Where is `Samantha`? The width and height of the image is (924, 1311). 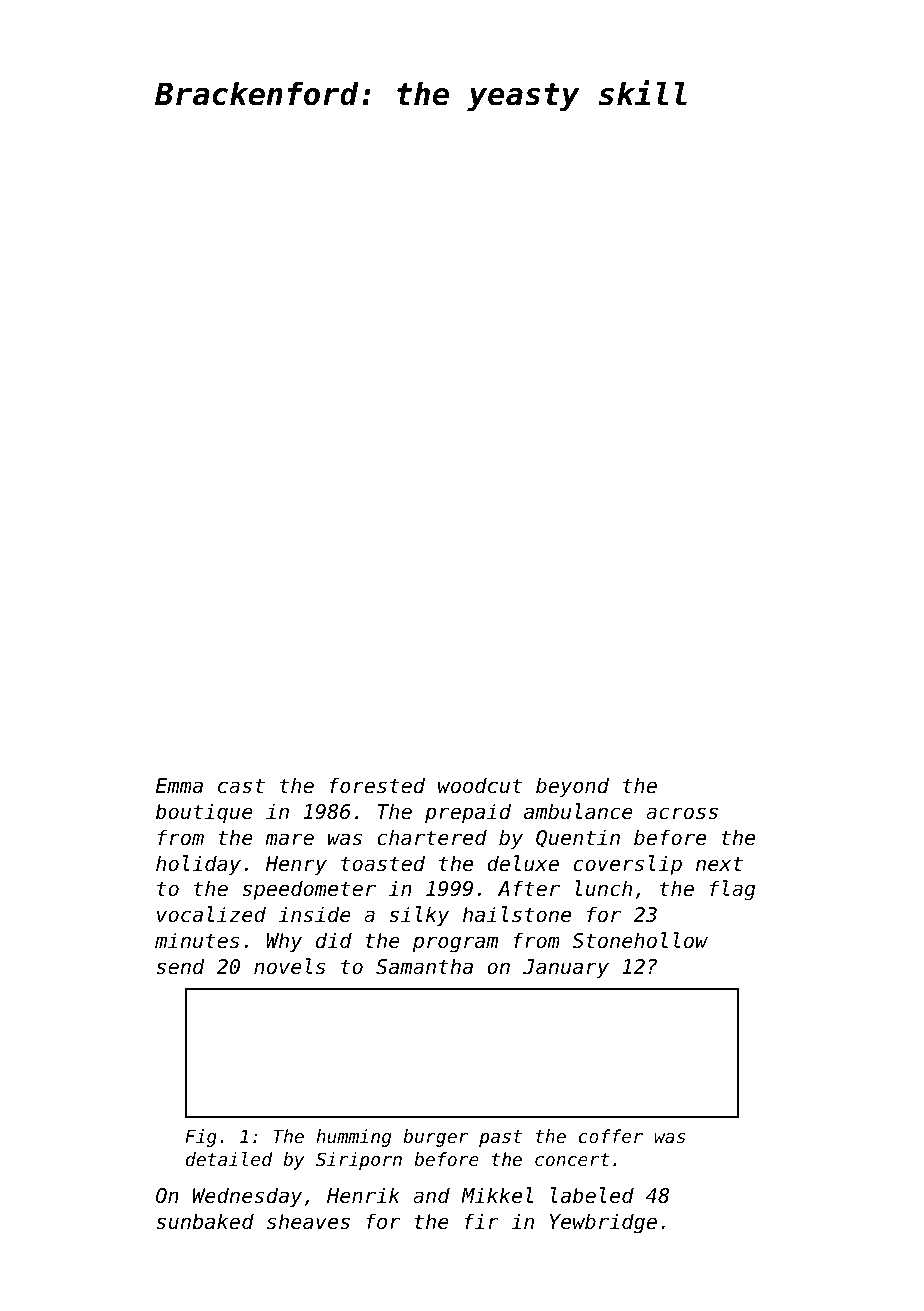 Samantha is located at coordinates (424, 966).
